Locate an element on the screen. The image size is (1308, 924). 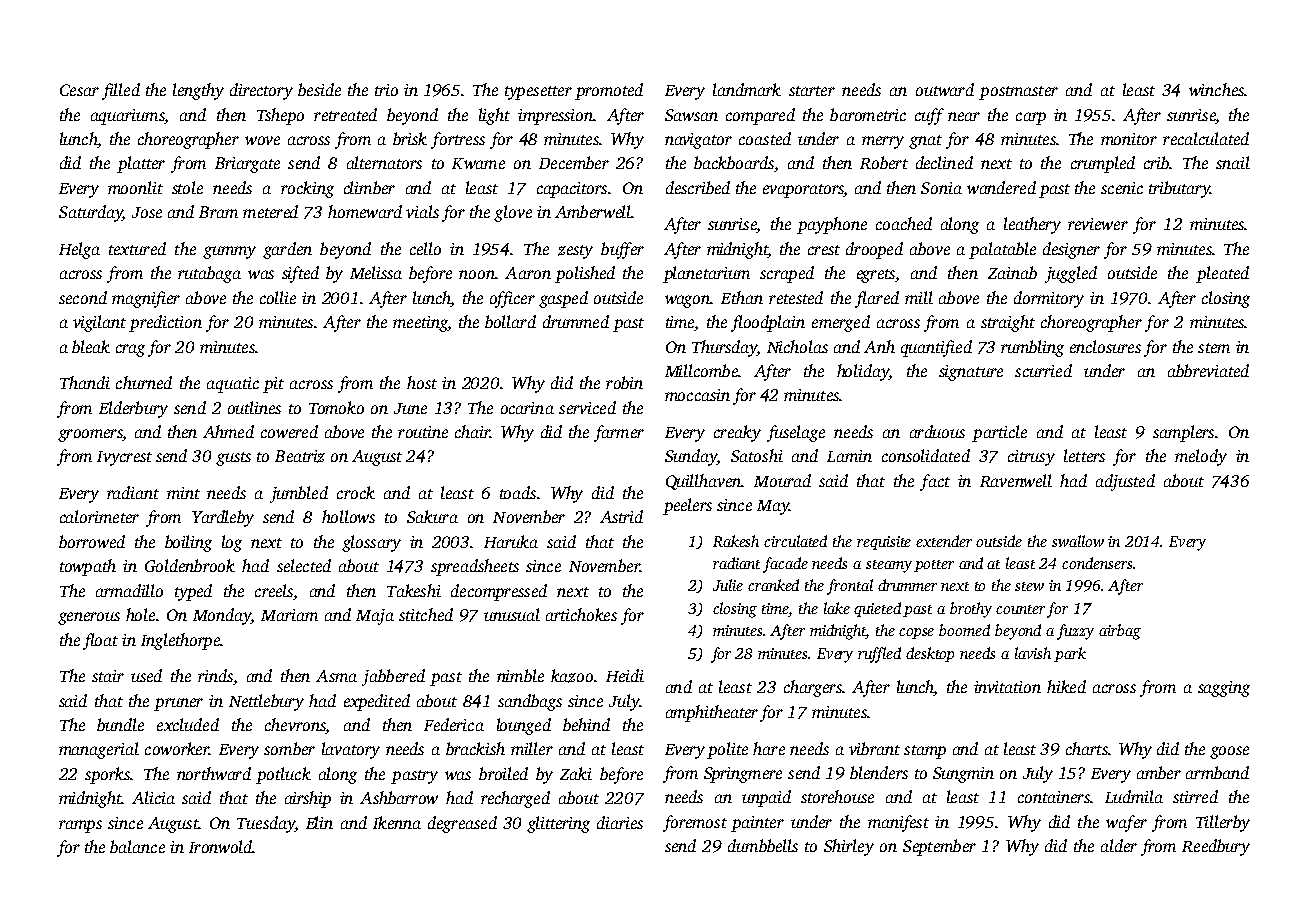
Goldenbrook is located at coordinates (190, 565).
